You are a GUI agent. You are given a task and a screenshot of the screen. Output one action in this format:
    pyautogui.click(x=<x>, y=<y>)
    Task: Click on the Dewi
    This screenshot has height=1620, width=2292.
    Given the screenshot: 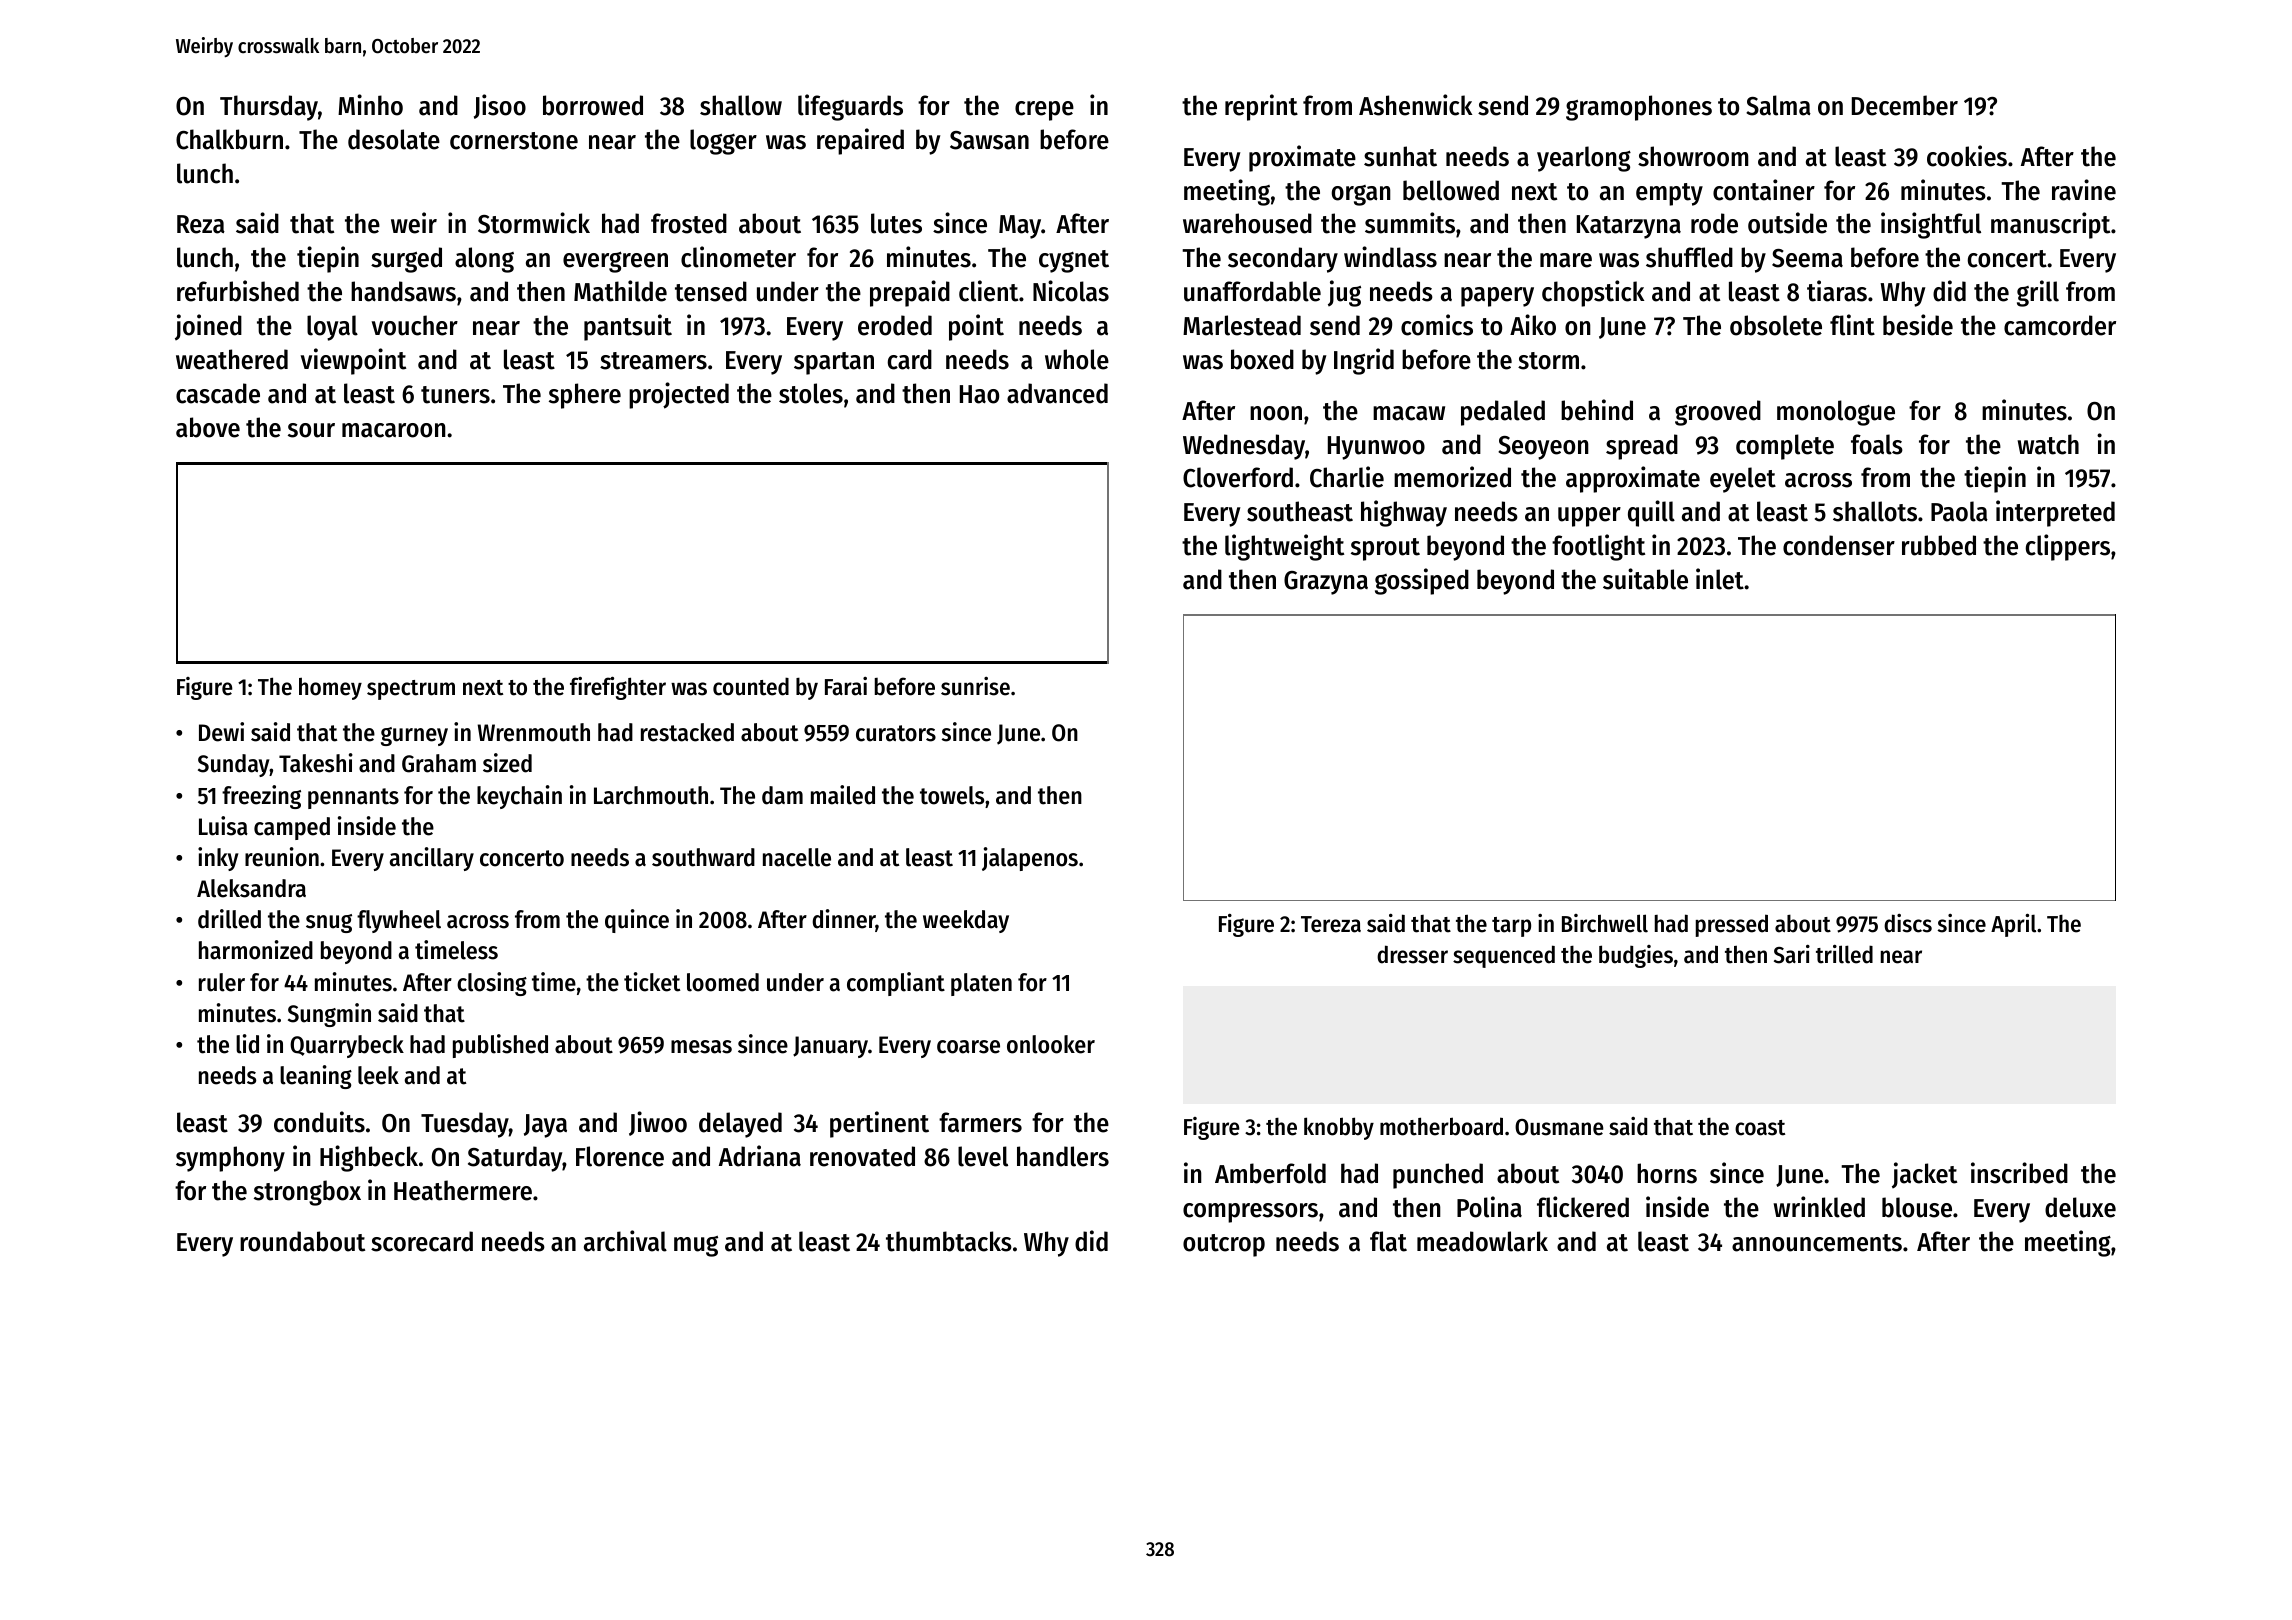 What is the action you would take?
    pyautogui.click(x=221, y=732)
